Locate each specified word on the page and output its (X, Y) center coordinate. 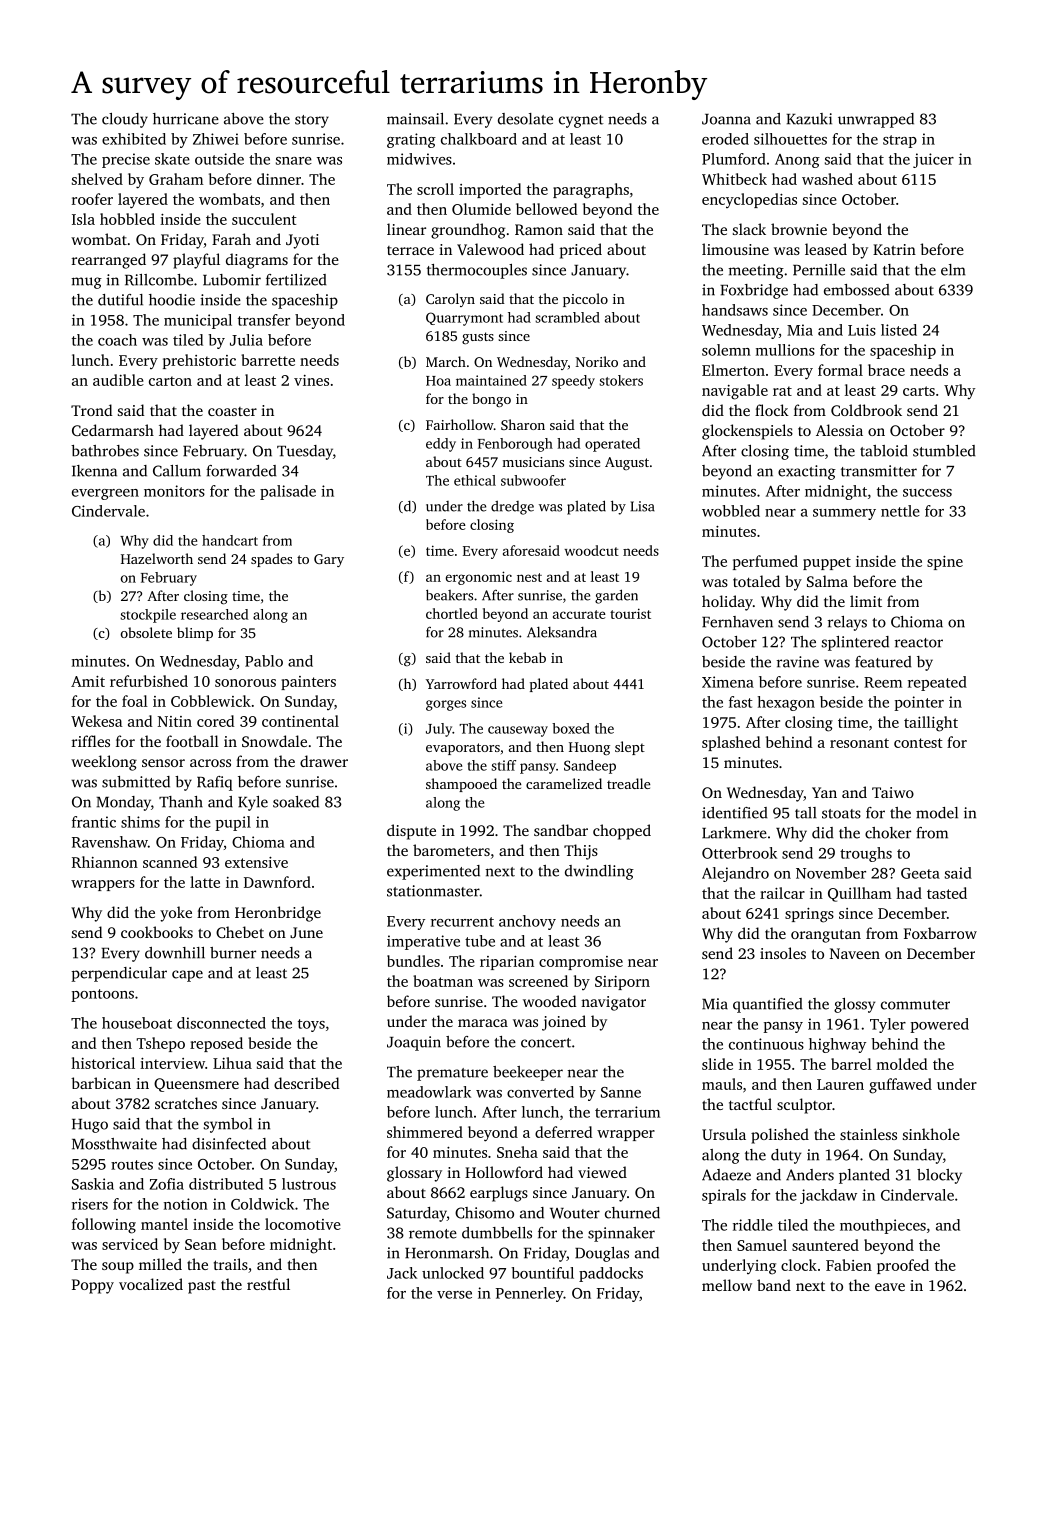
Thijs (581, 852)
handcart (230, 540)
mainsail (415, 119)
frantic (94, 822)
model (937, 813)
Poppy (93, 1286)
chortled (452, 613)
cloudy (125, 120)
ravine (798, 662)
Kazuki (809, 119)
